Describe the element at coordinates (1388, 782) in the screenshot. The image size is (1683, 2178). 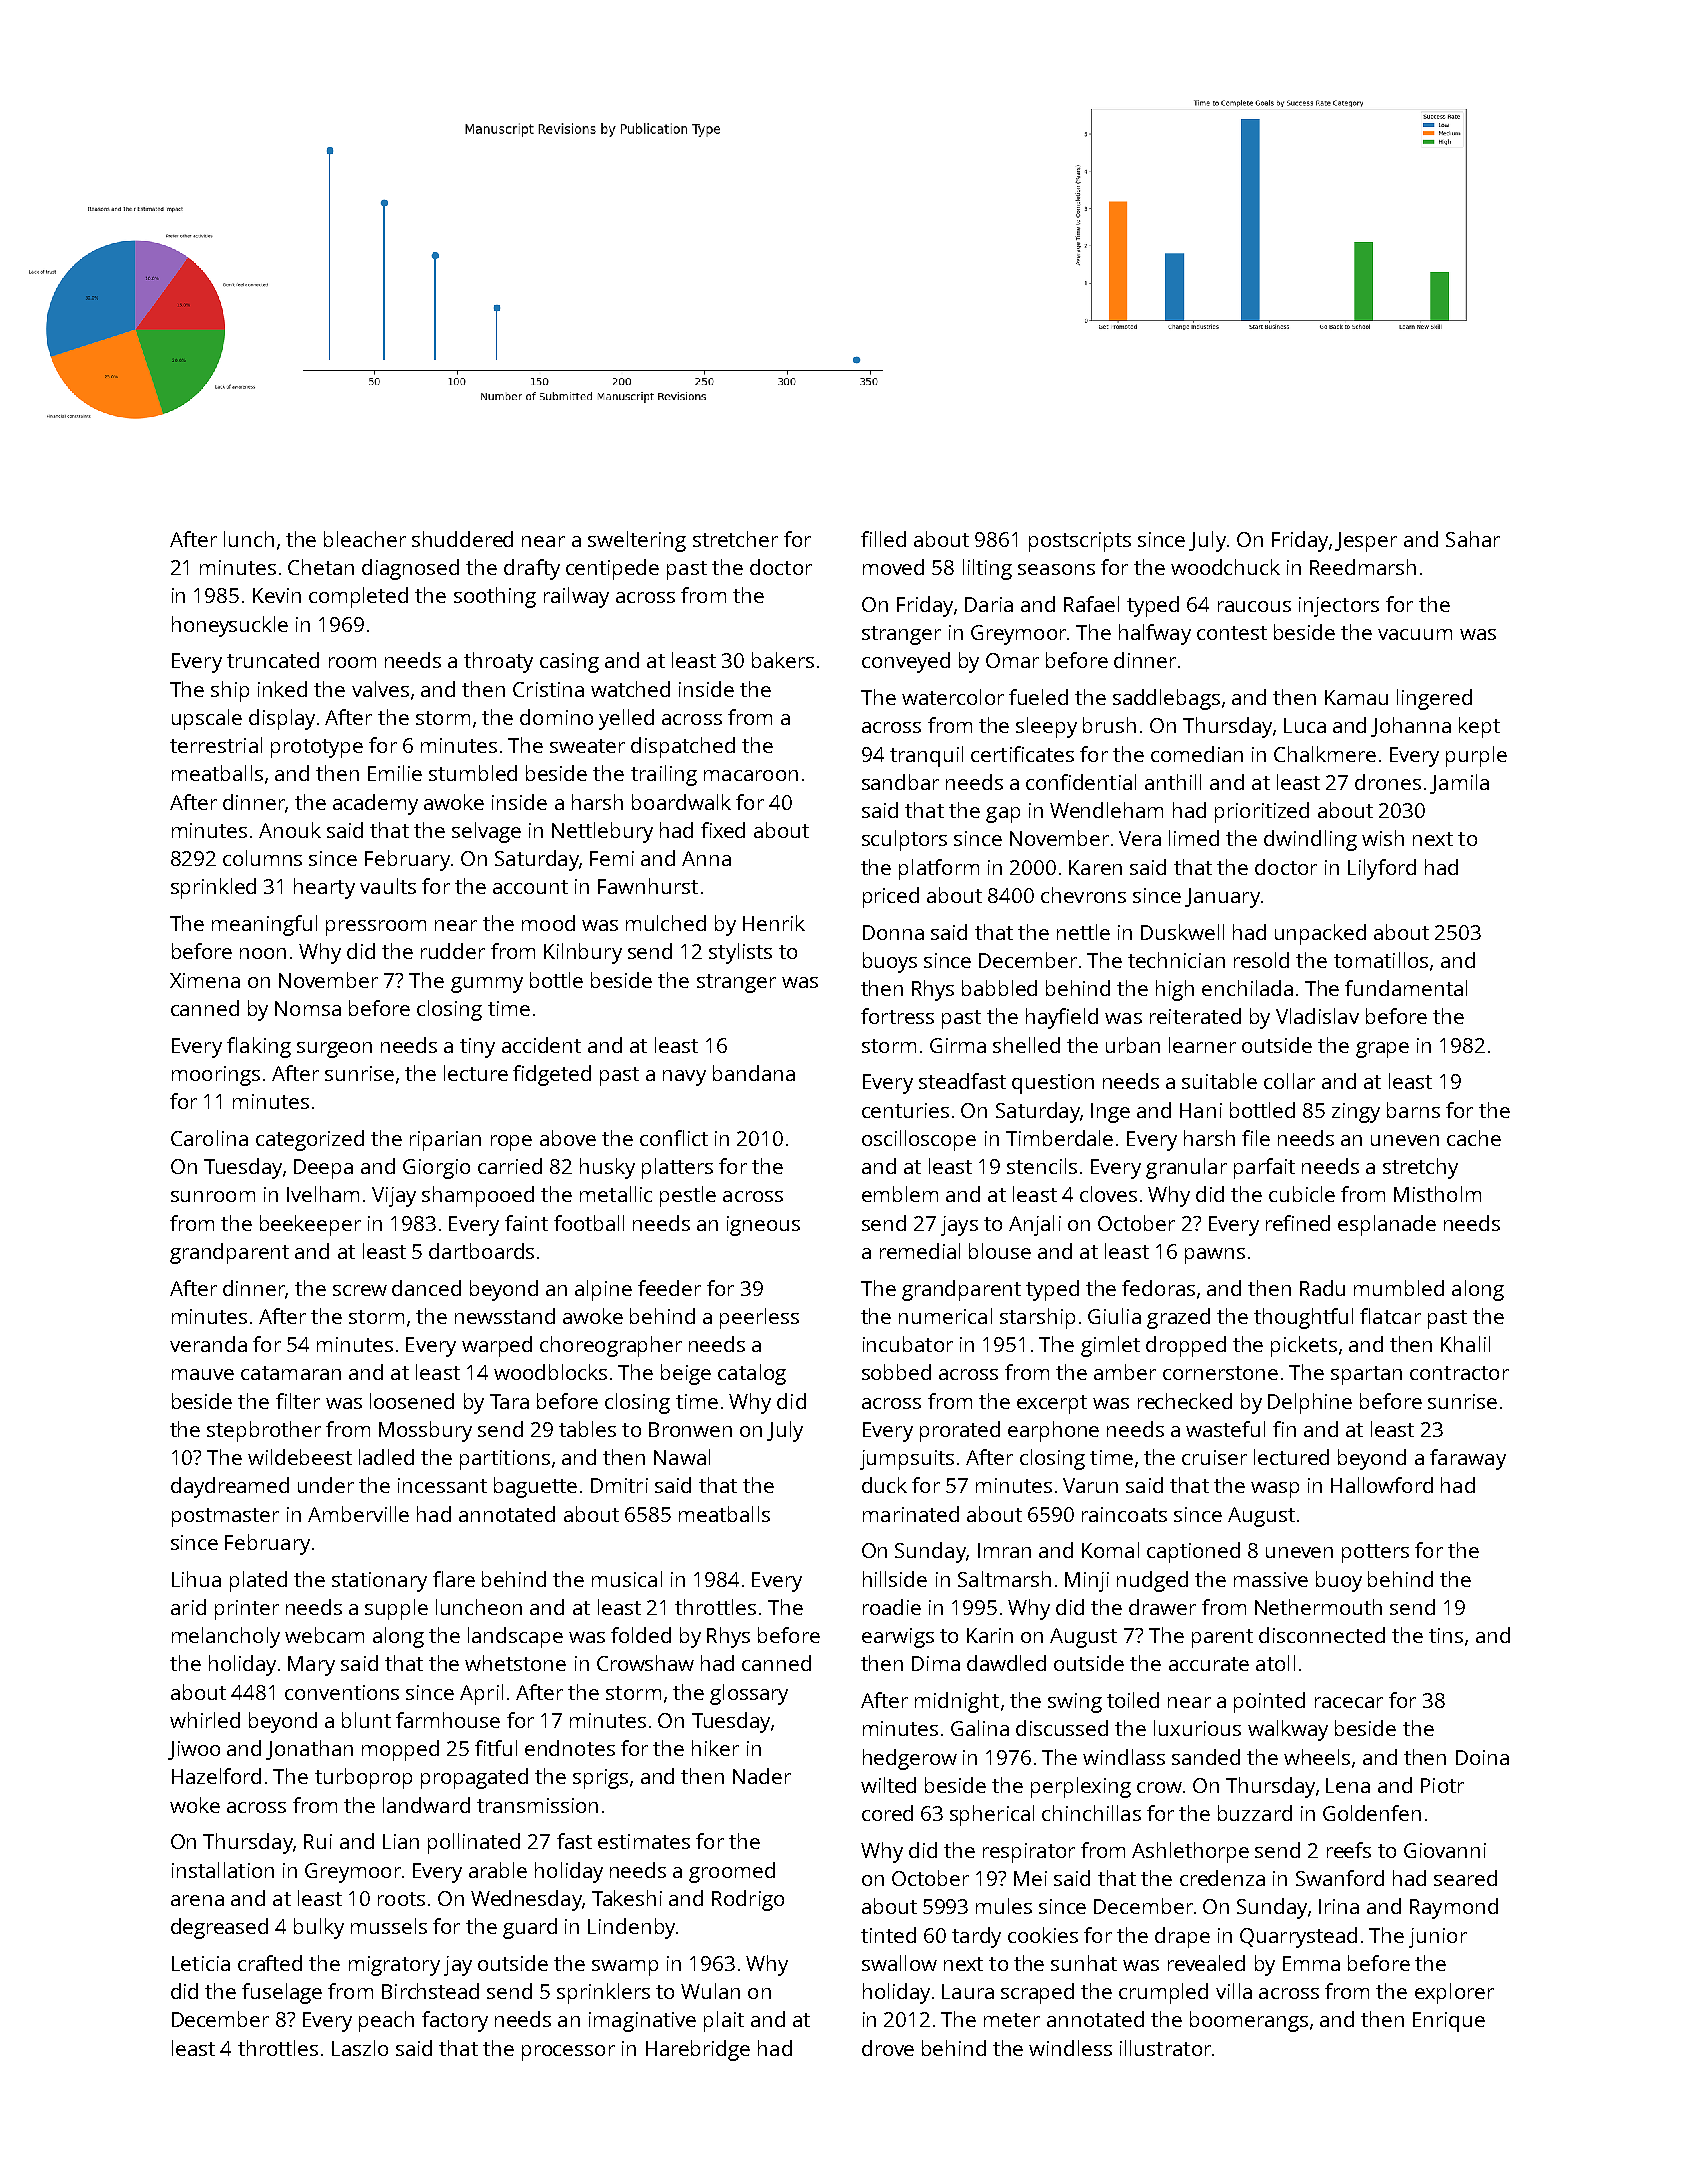
I see `drones` at that location.
